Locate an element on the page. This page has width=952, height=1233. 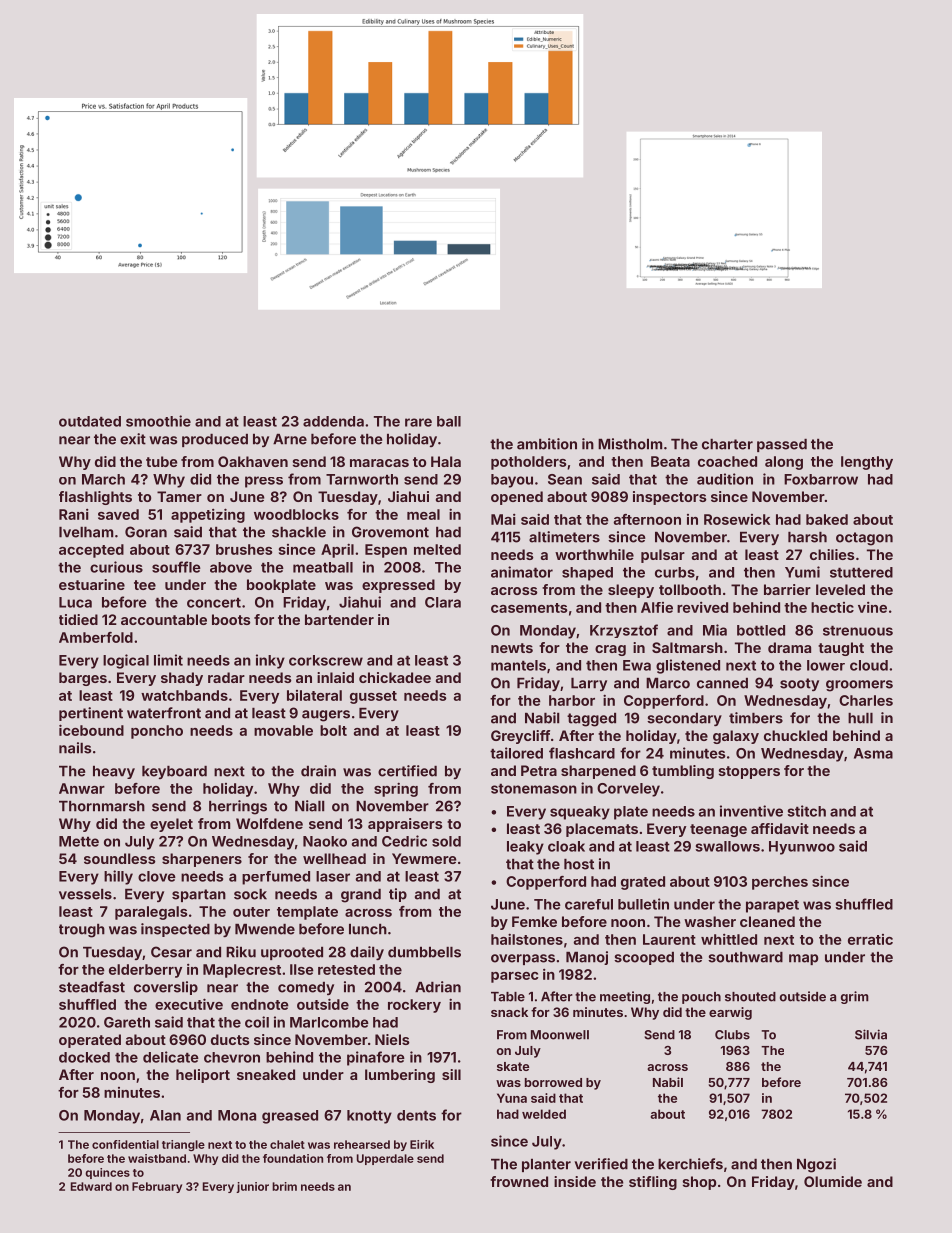
Mona is located at coordinates (237, 1115).
